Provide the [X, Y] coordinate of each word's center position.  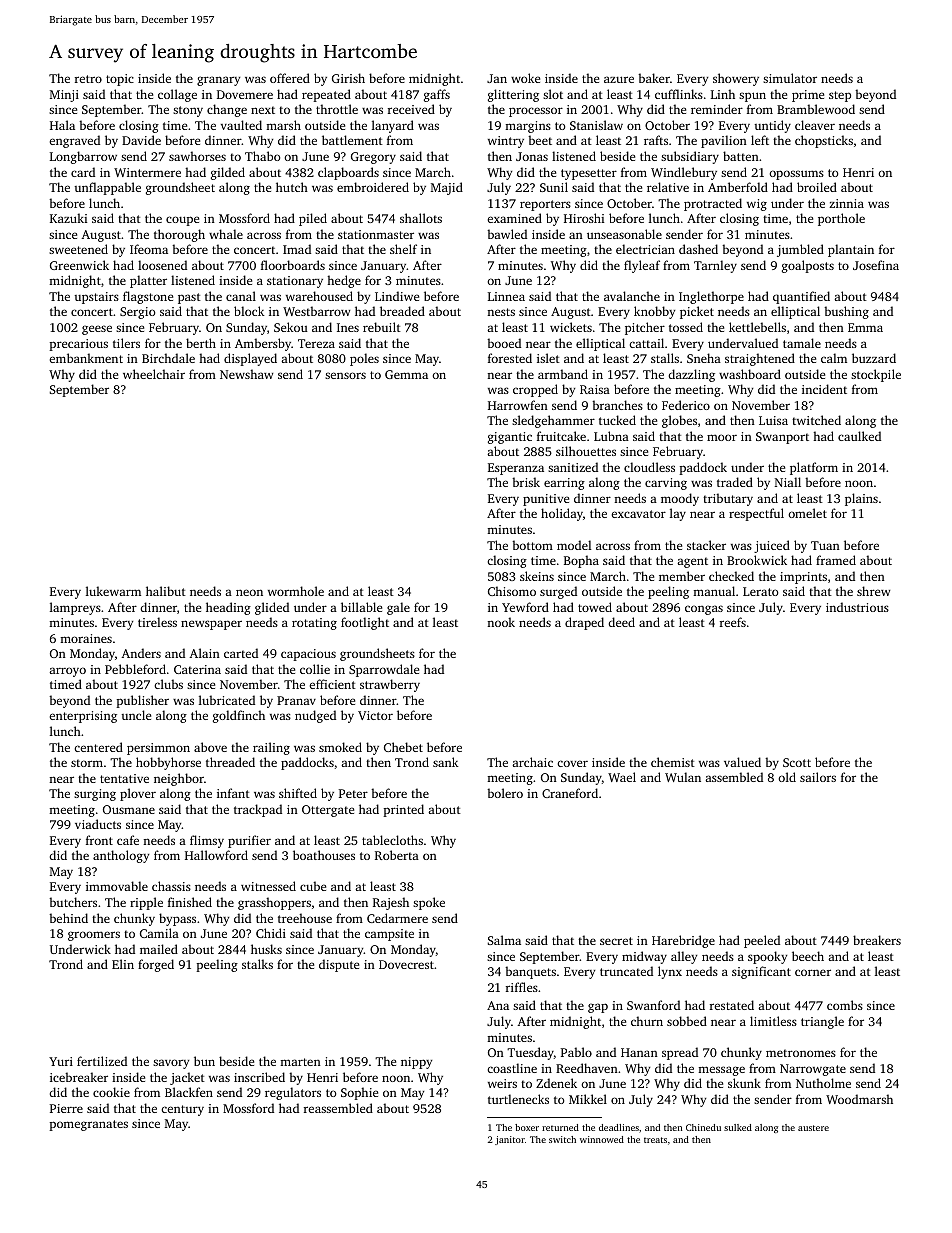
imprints [803, 578]
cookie [111, 1092]
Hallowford [216, 855]
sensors [345, 375]
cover [572, 763]
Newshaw [246, 374]
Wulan [683, 777]
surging [95, 795]
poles [364, 359]
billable [361, 607]
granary [218, 81]
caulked [859, 436]
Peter [353, 793]
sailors [818, 777]
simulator [790, 78]
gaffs [437, 95]
